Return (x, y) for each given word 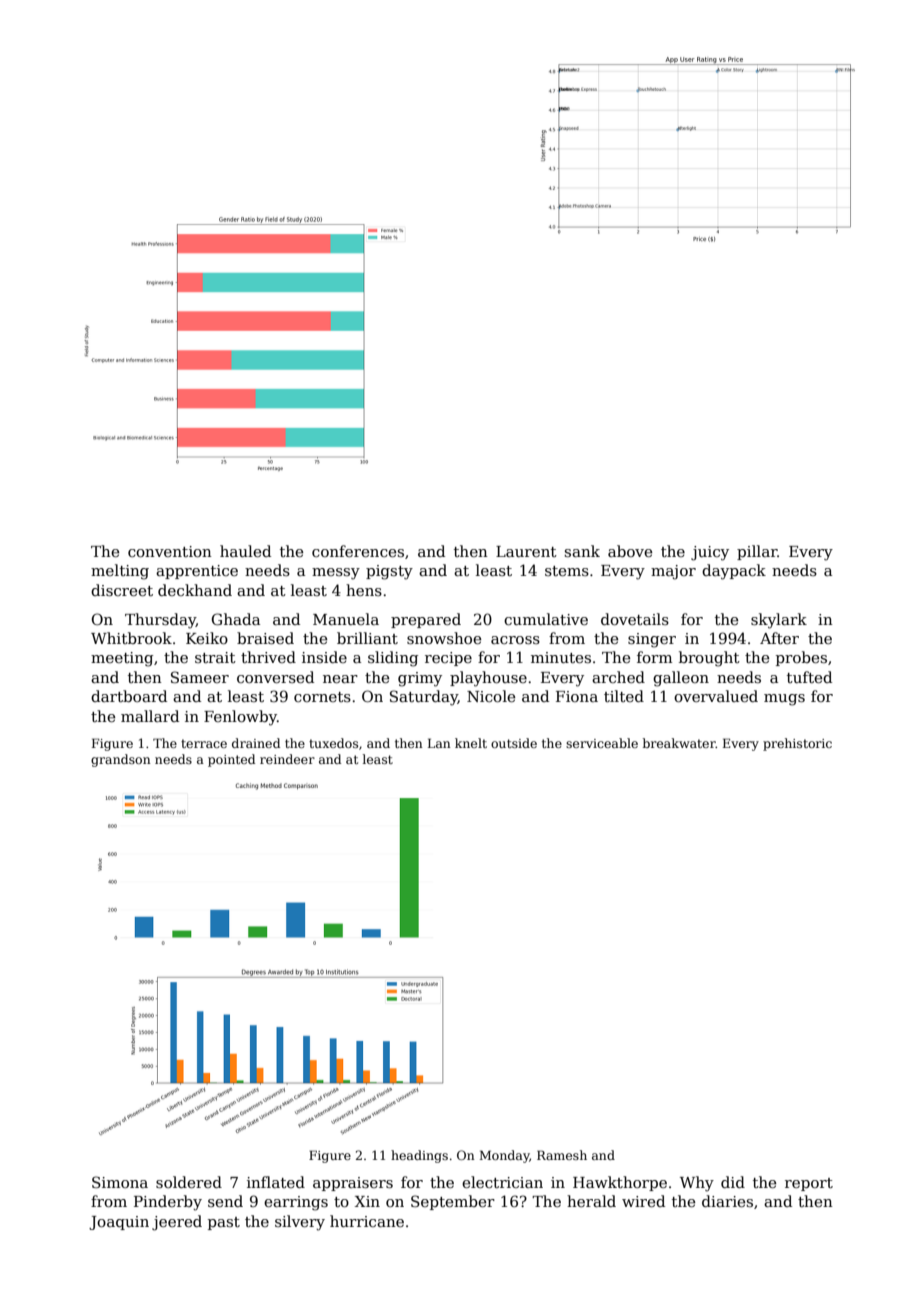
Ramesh (562, 1155)
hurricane (367, 1221)
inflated (276, 1182)
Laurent (526, 551)
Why (697, 1184)
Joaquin (119, 1223)
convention (170, 551)
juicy (710, 553)
